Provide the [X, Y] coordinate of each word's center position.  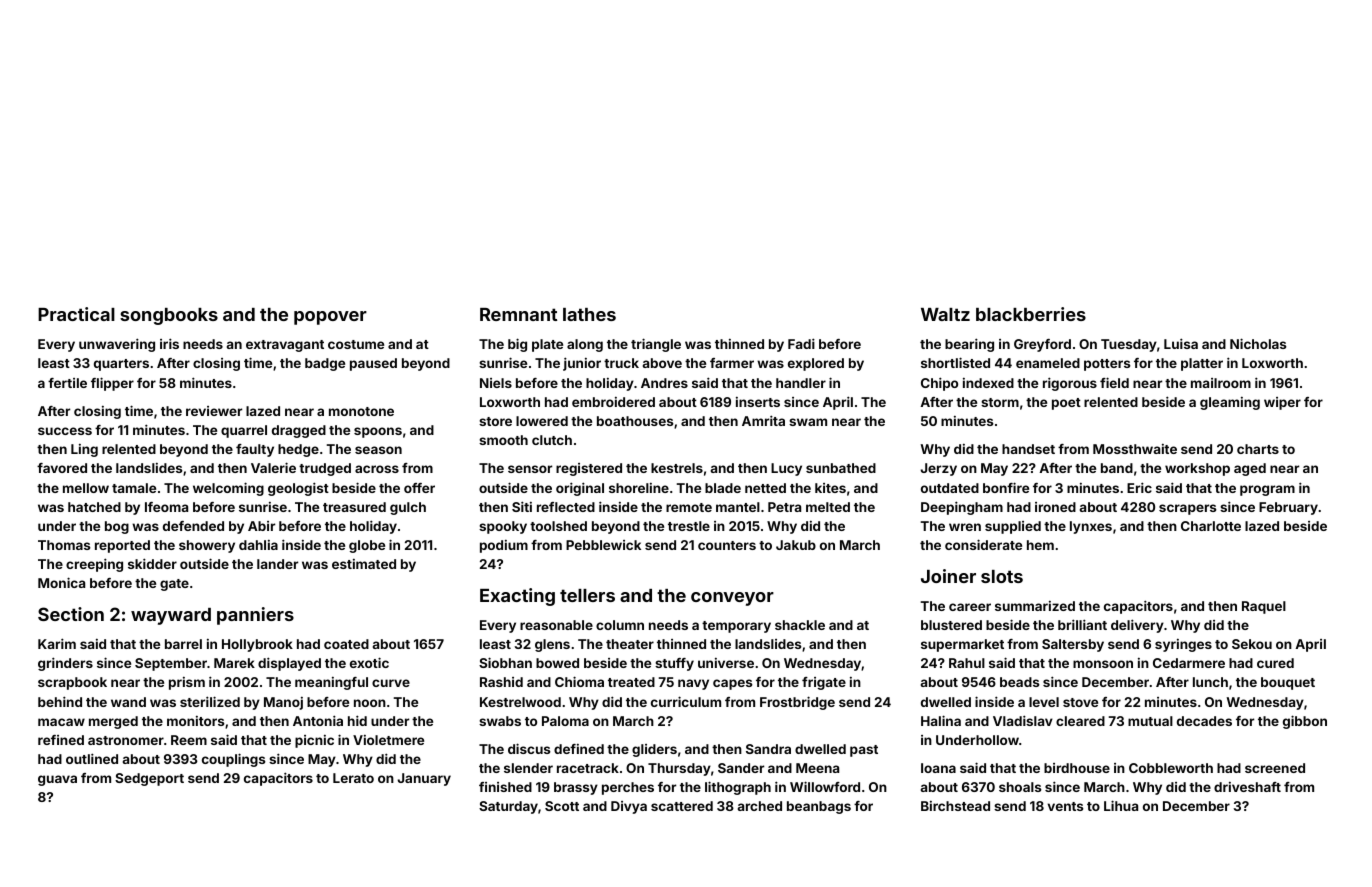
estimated [364, 564]
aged [1250, 469]
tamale [134, 488]
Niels [496, 383]
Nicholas [1258, 343]
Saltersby [1073, 645]
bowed [557, 663]
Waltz [945, 314]
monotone [361, 411]
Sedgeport [149, 779]
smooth [503, 440]
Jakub [796, 545]
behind [60, 701]
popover [330, 318]
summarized [1035, 606]
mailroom [1221, 383]
